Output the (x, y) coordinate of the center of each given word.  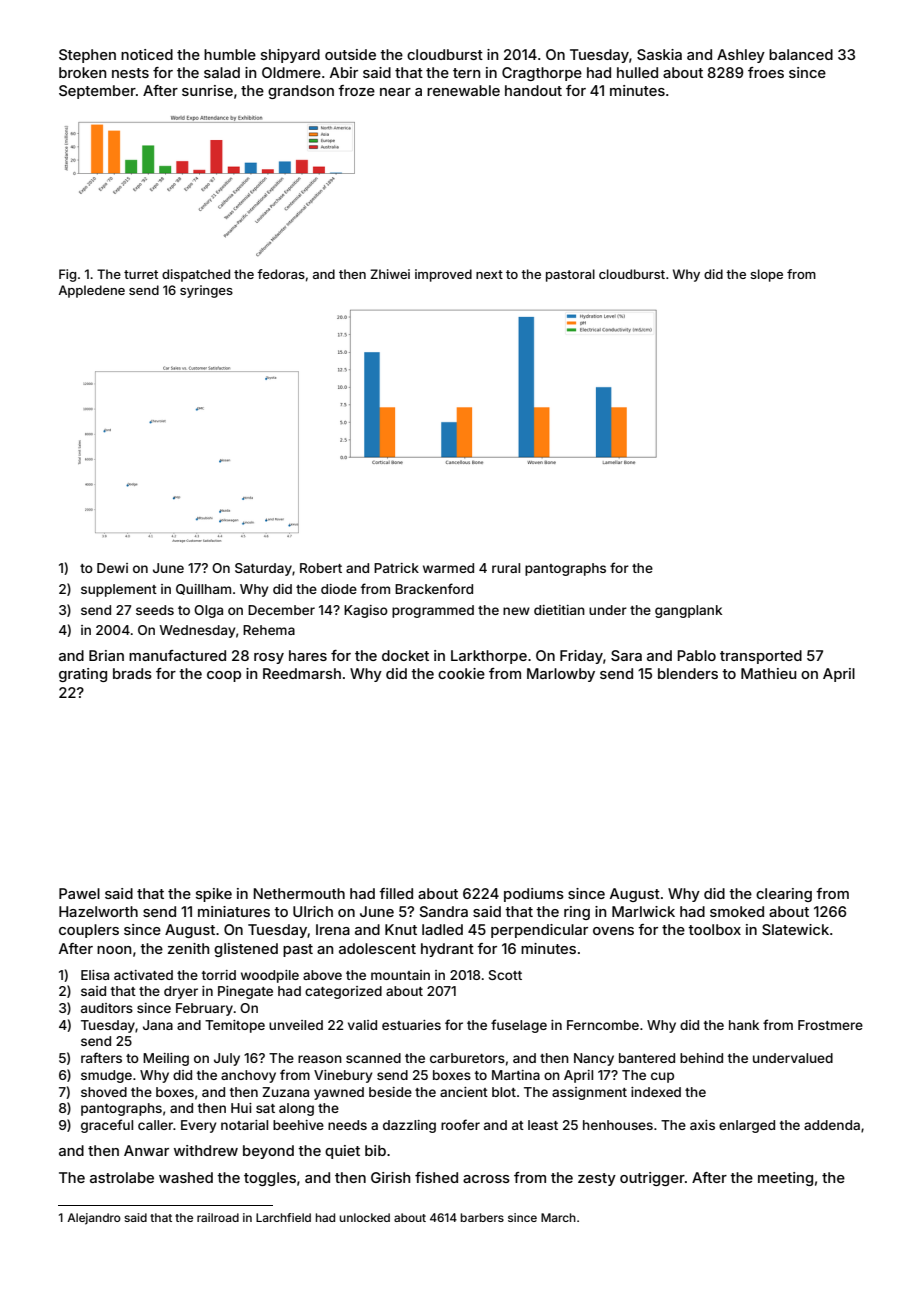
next (489, 274)
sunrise (207, 90)
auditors (107, 1008)
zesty (597, 1179)
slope (766, 275)
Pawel (79, 893)
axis (702, 1125)
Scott (505, 975)
